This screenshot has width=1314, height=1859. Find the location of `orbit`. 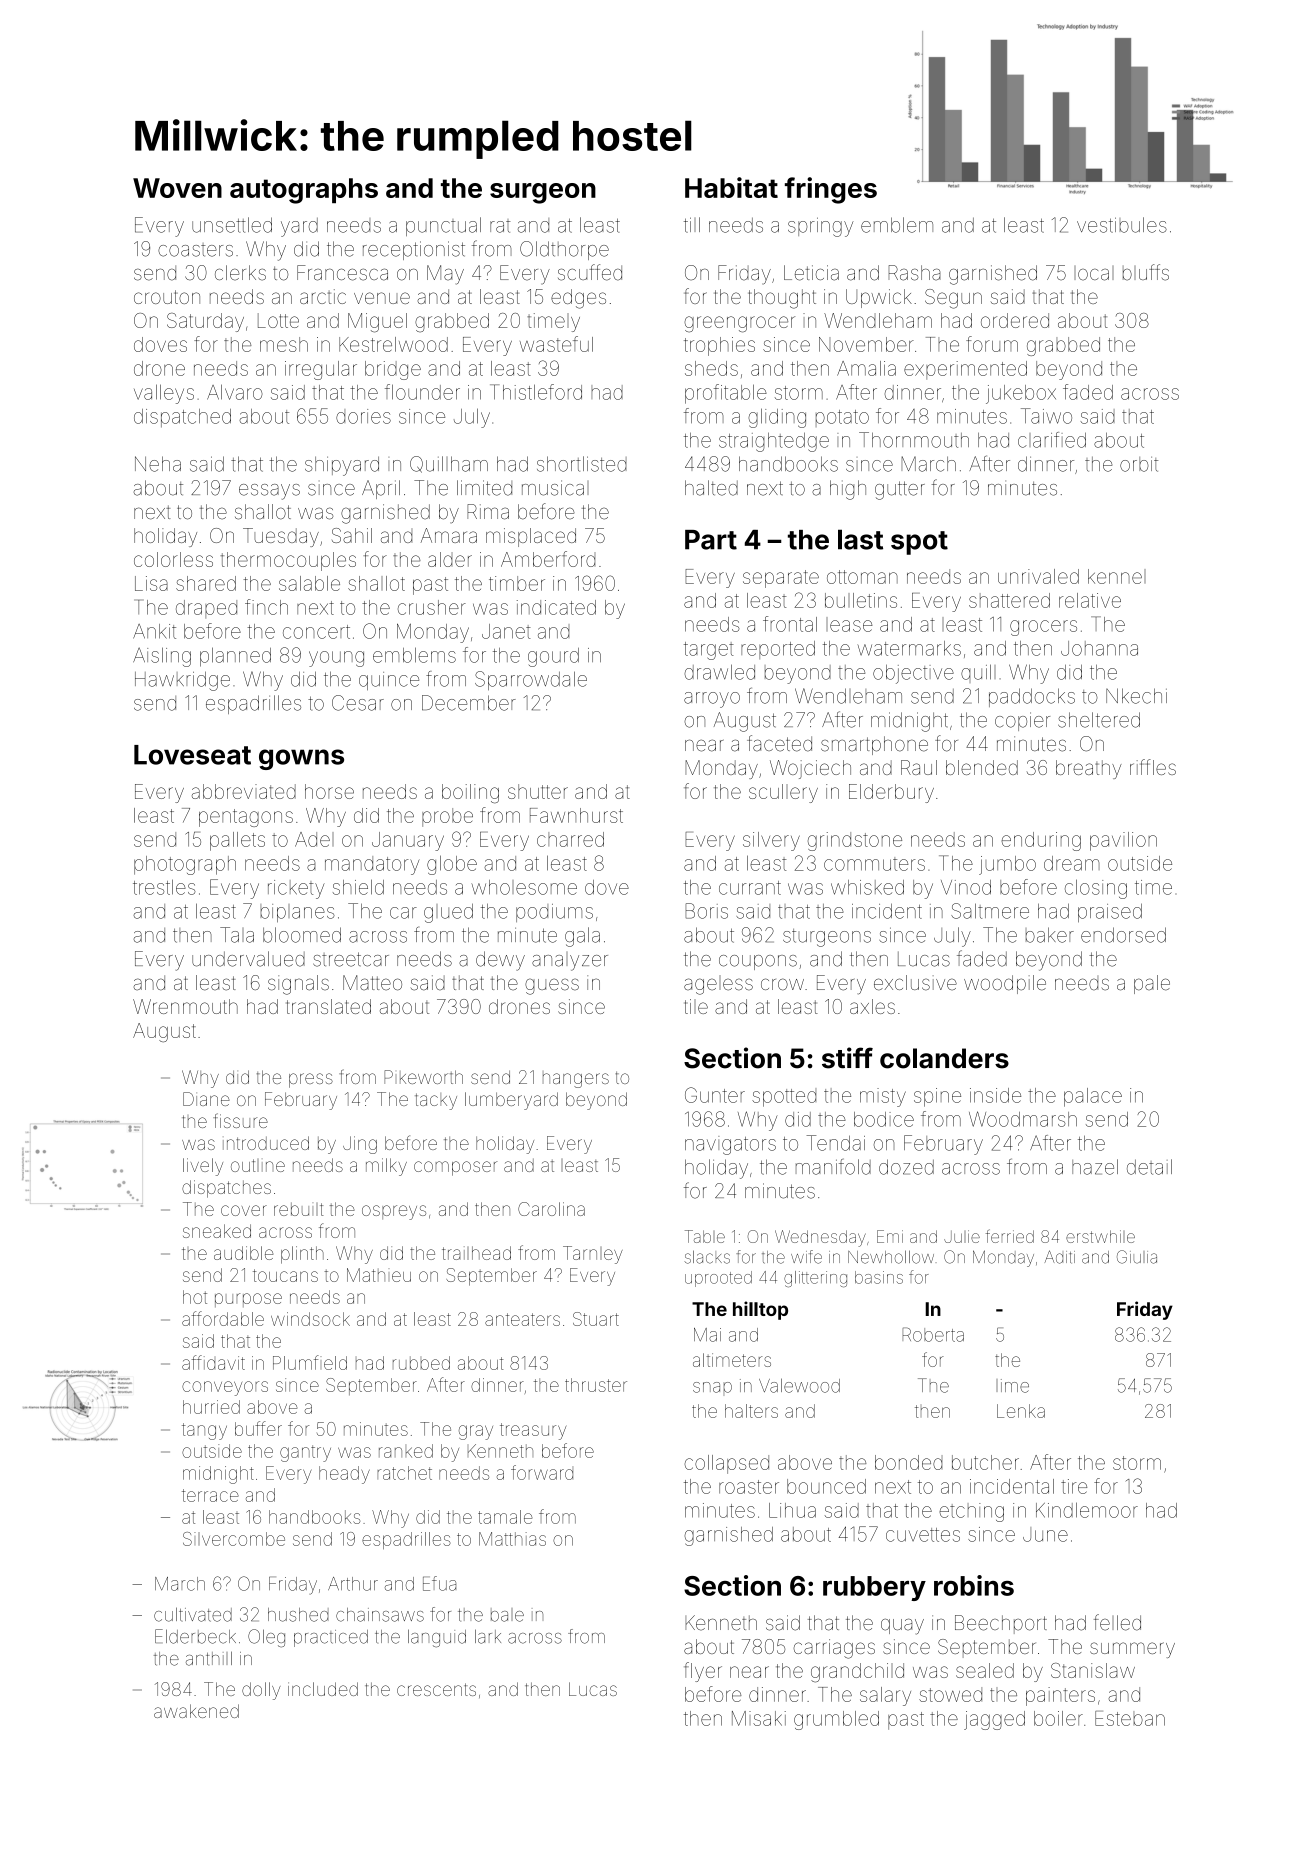

orbit is located at coordinates (1139, 464).
